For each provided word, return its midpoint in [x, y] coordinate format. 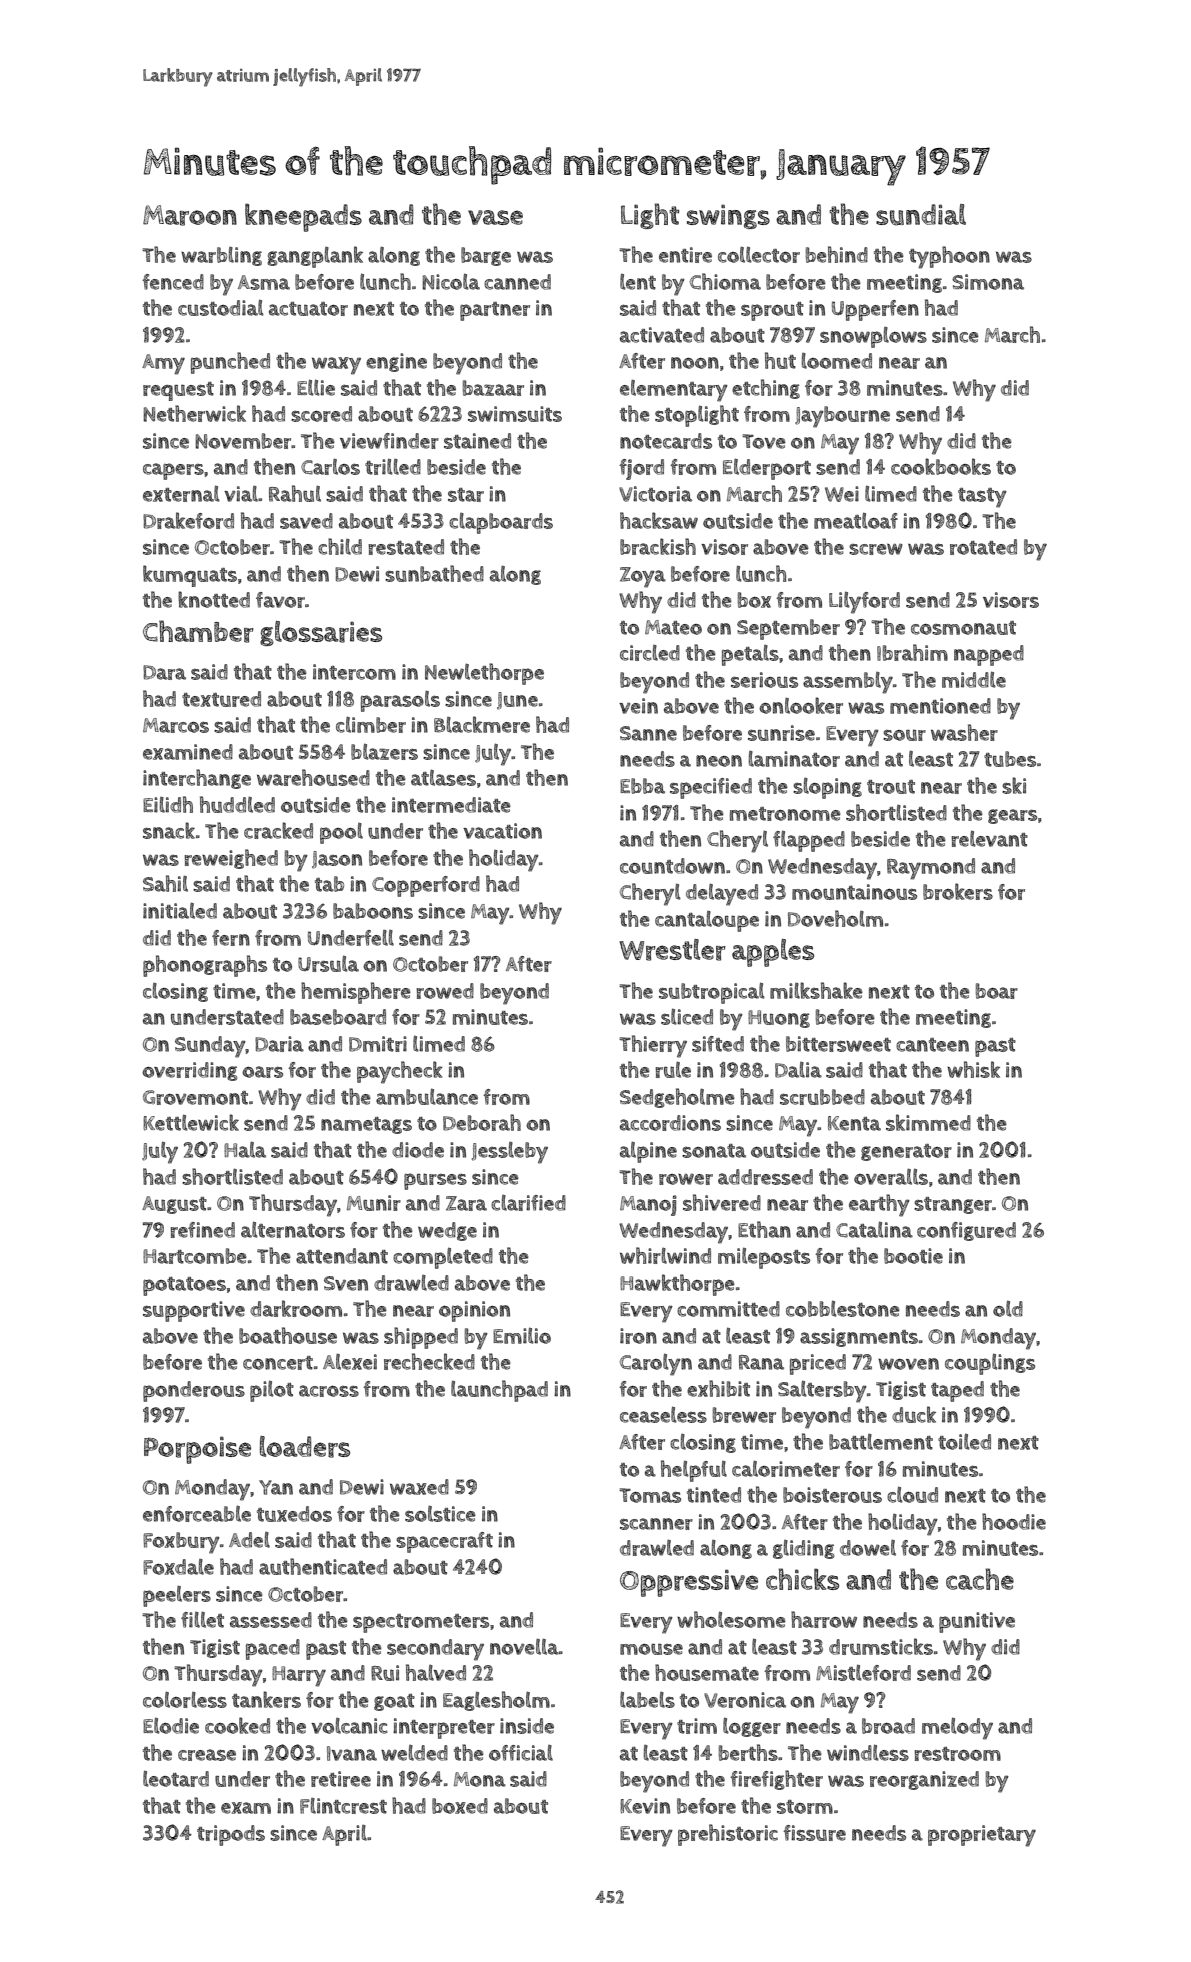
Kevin [645, 1806]
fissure [814, 1833]
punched [230, 363]
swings [728, 216]
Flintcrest [343, 1806]
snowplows [873, 337]
